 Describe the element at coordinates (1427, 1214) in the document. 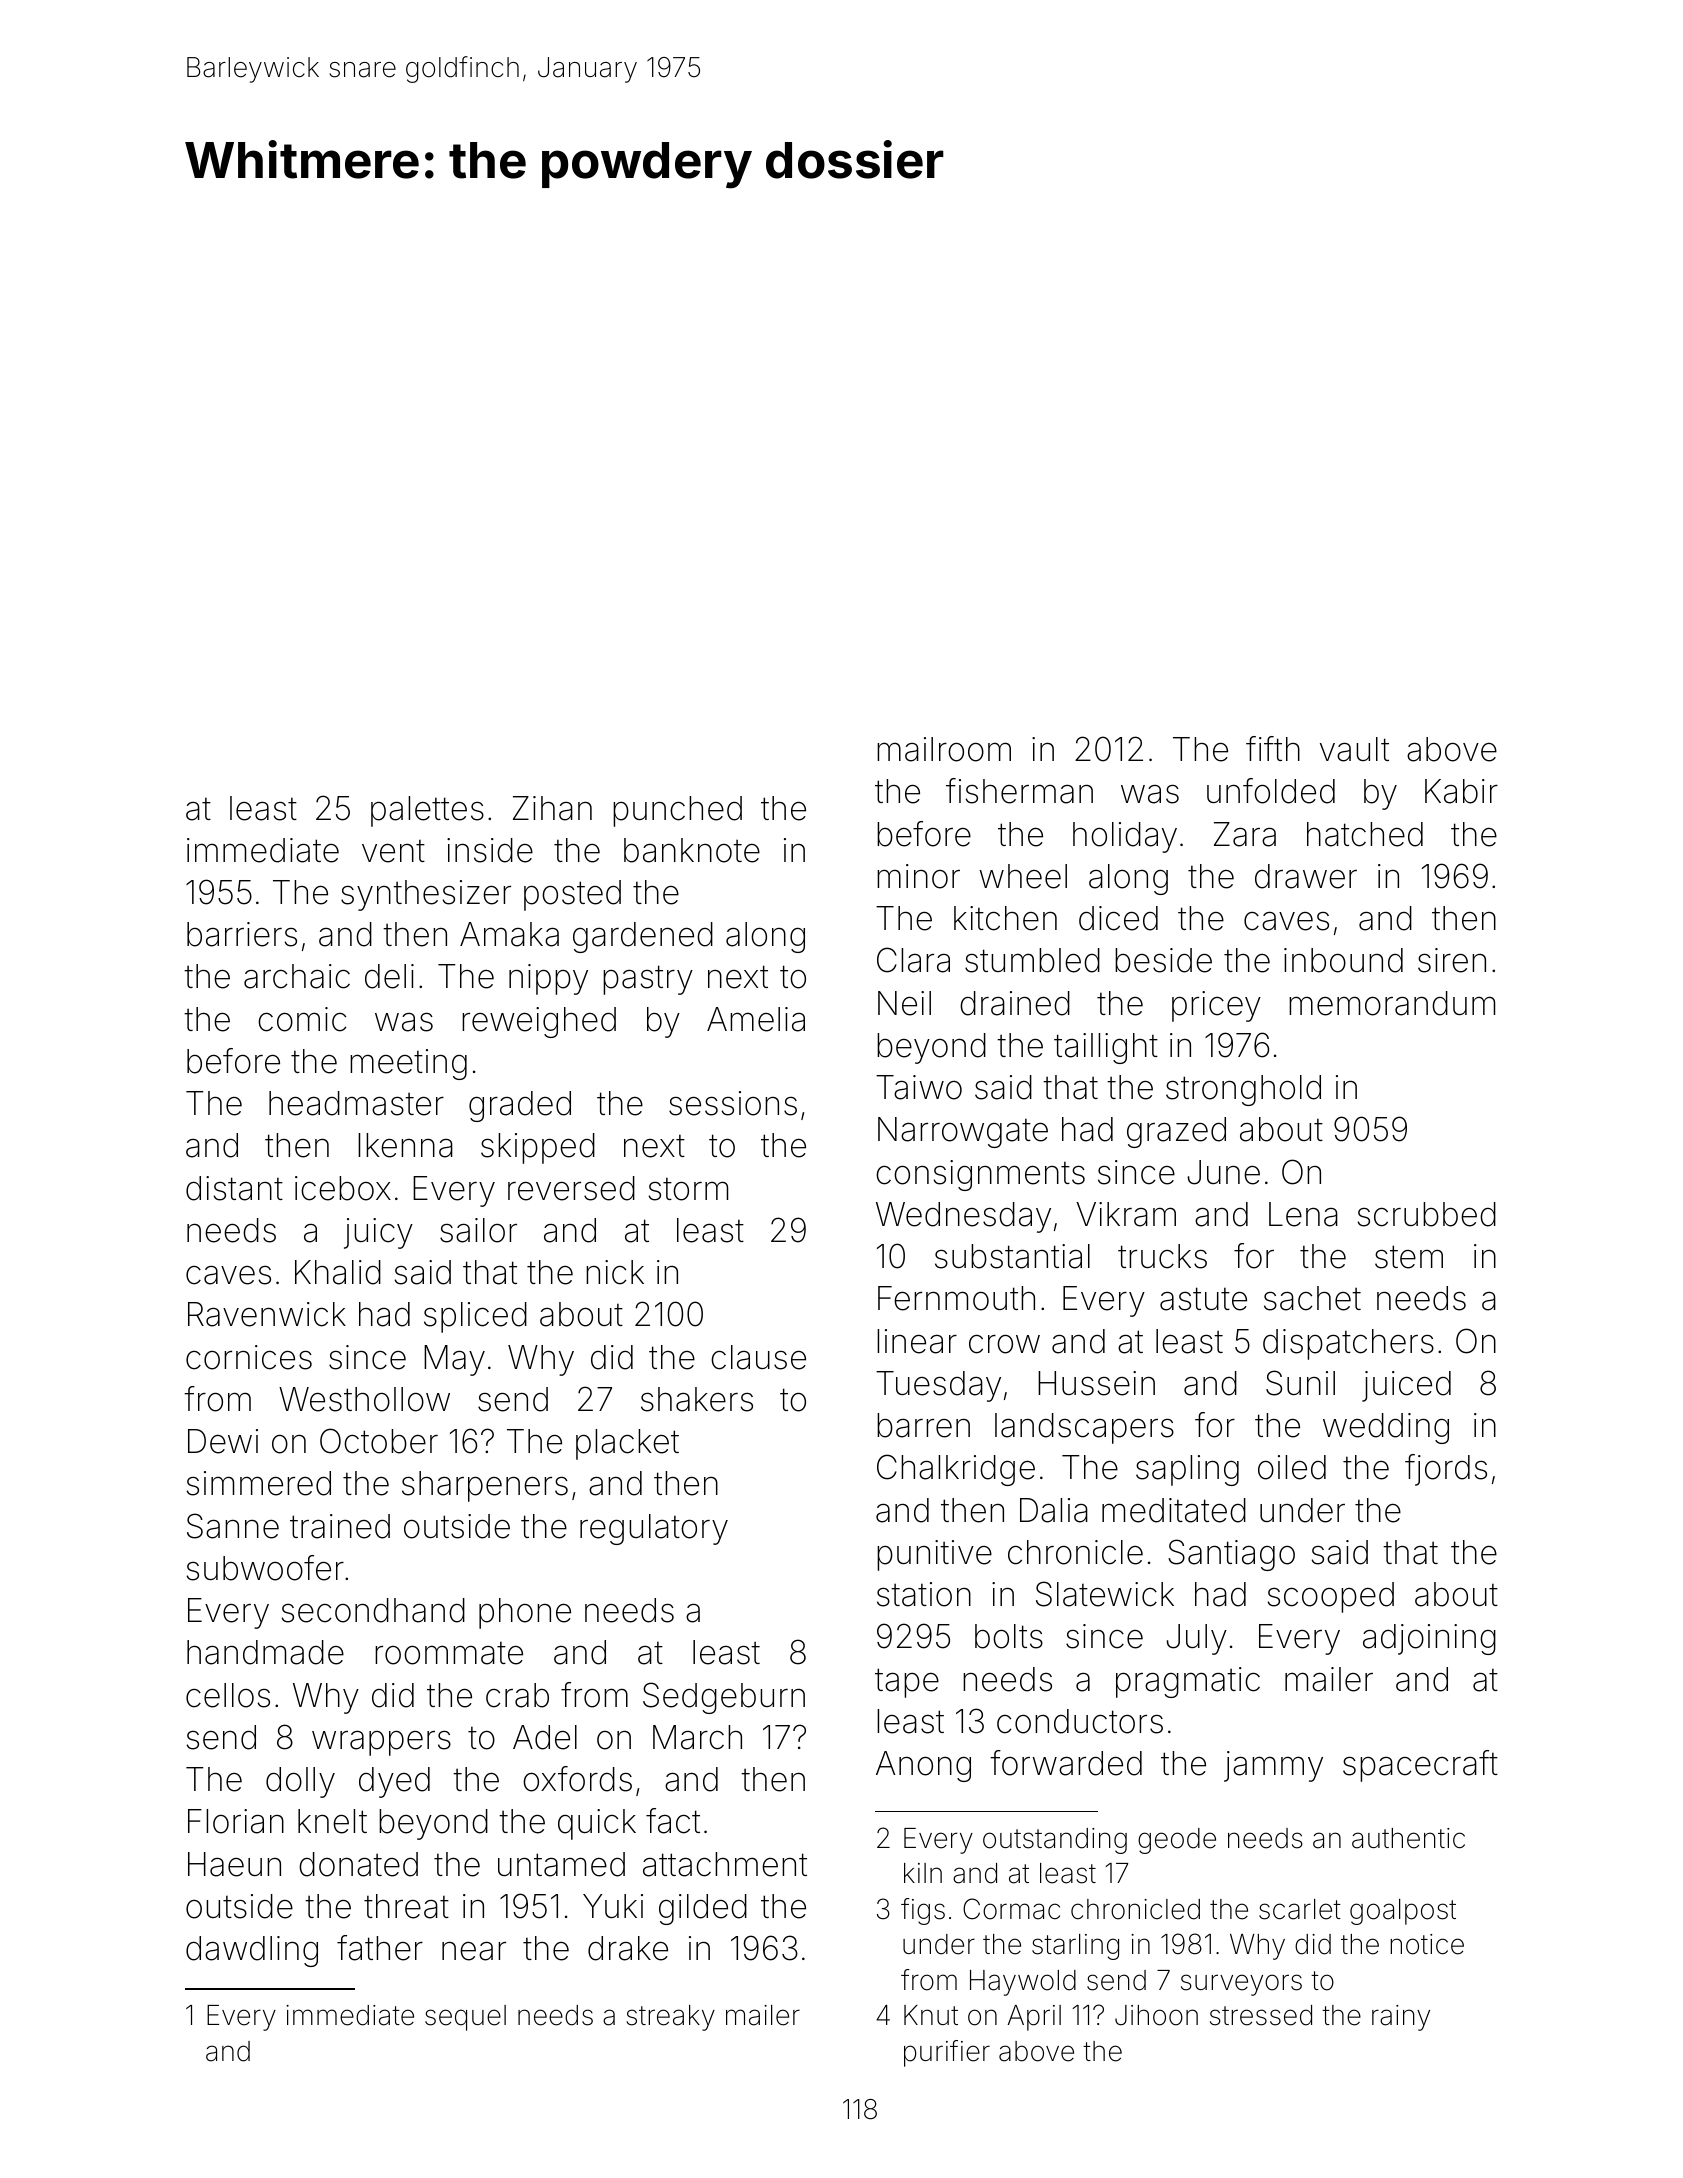

I see `scrubbed` at that location.
